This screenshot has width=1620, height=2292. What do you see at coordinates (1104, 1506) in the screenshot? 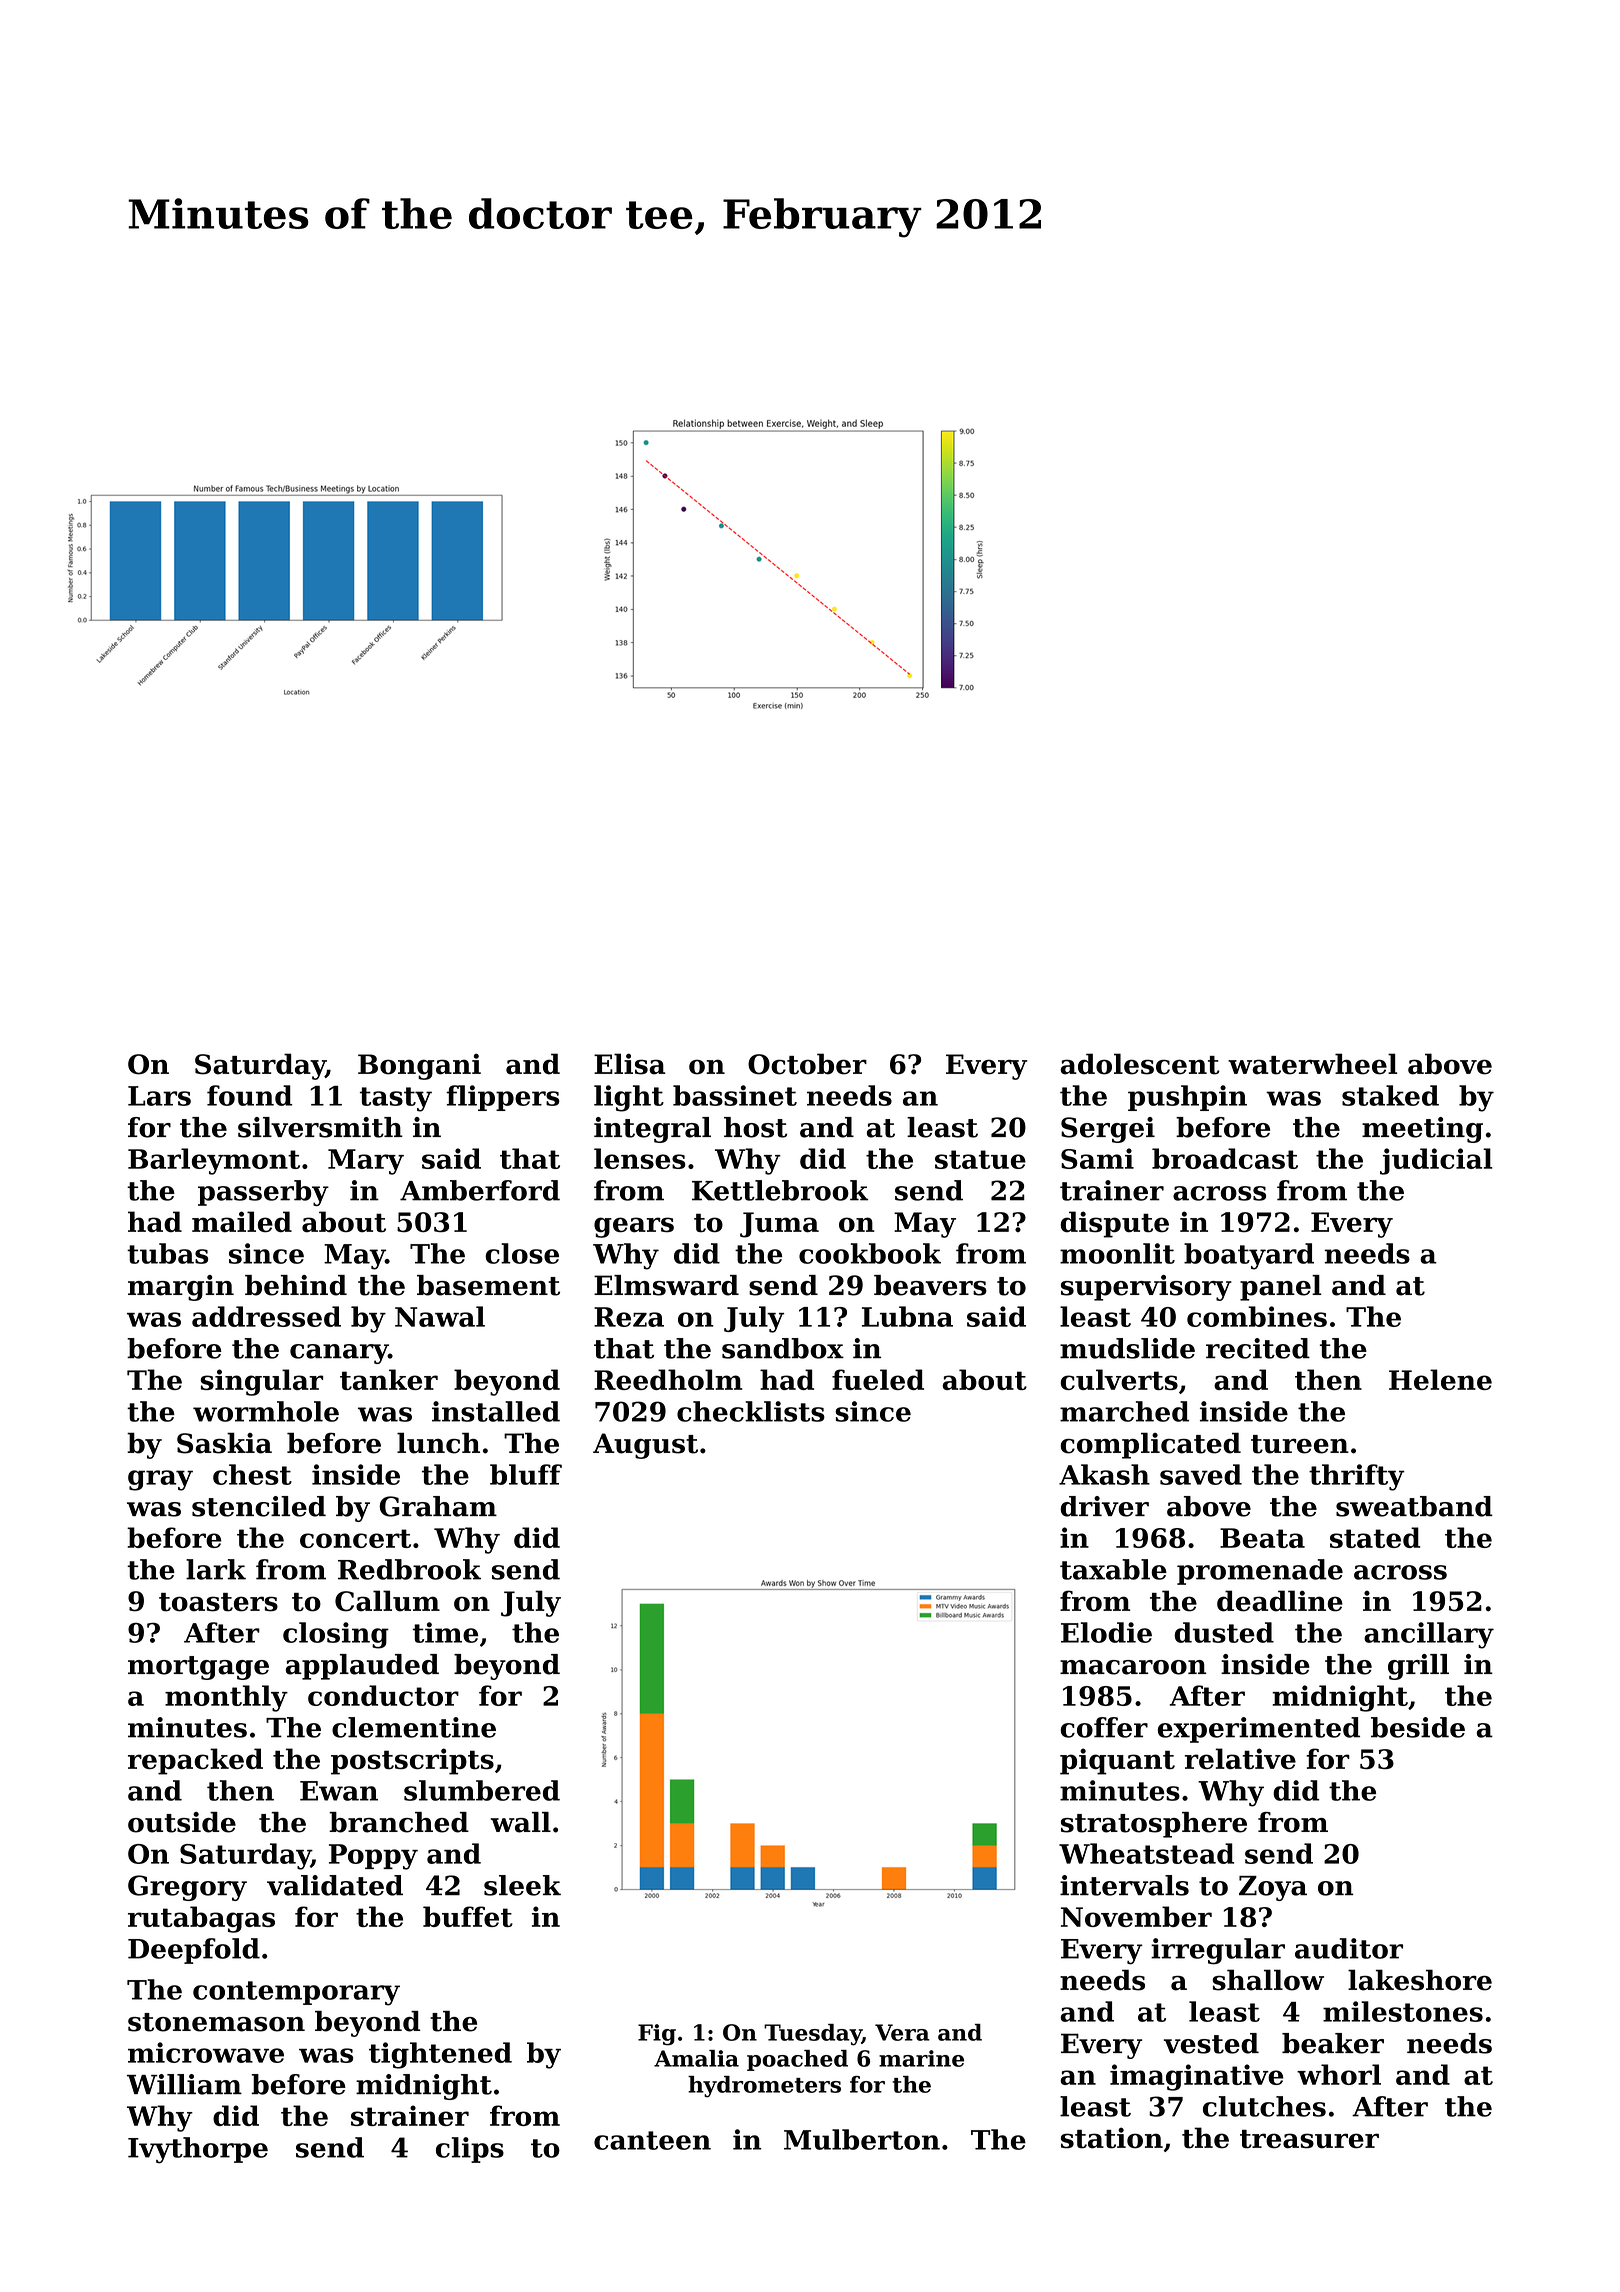
I see `driver` at bounding box center [1104, 1506].
